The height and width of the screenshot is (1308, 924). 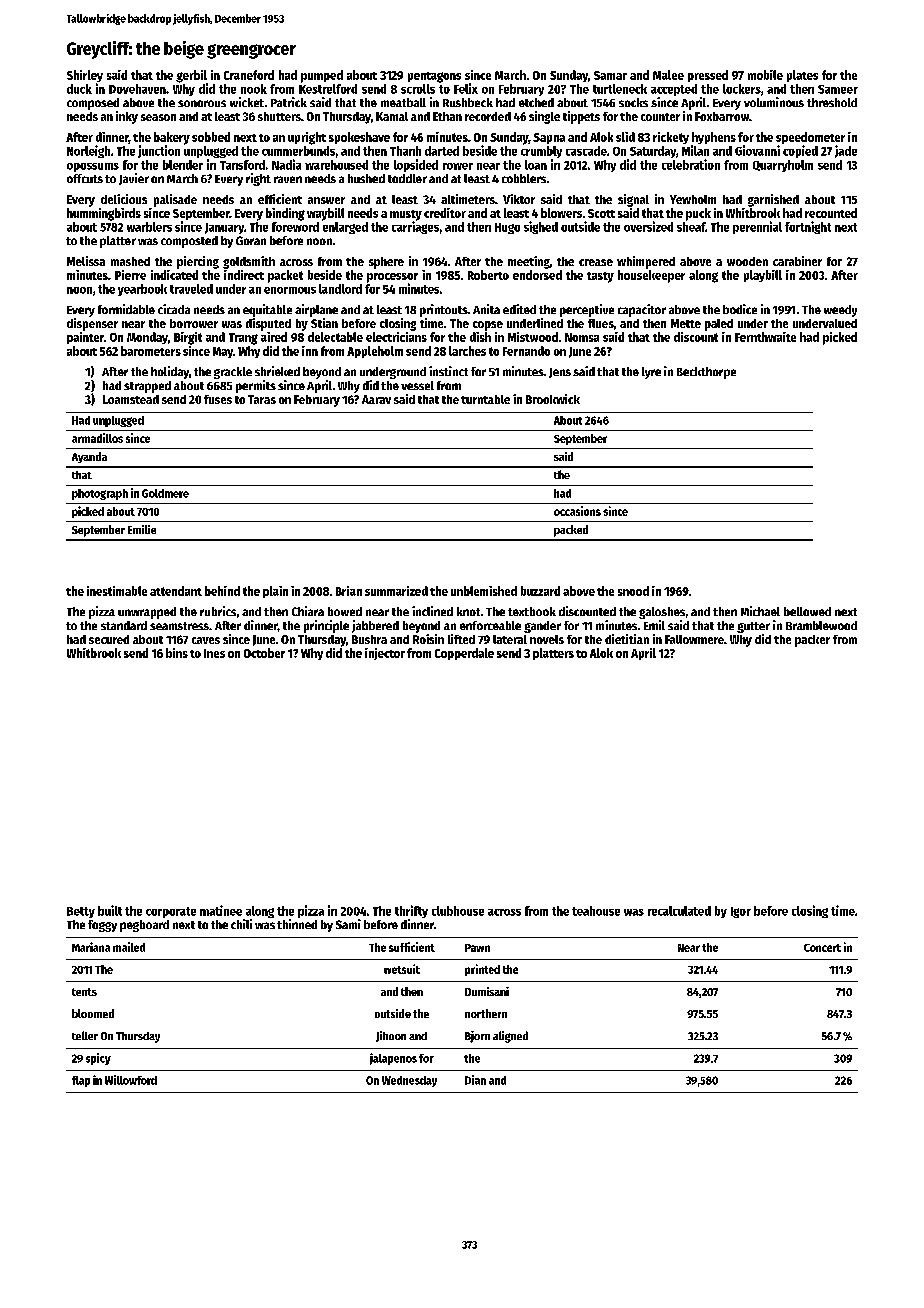 What do you see at coordinates (407, 178) in the screenshot?
I see `toddler` at bounding box center [407, 178].
